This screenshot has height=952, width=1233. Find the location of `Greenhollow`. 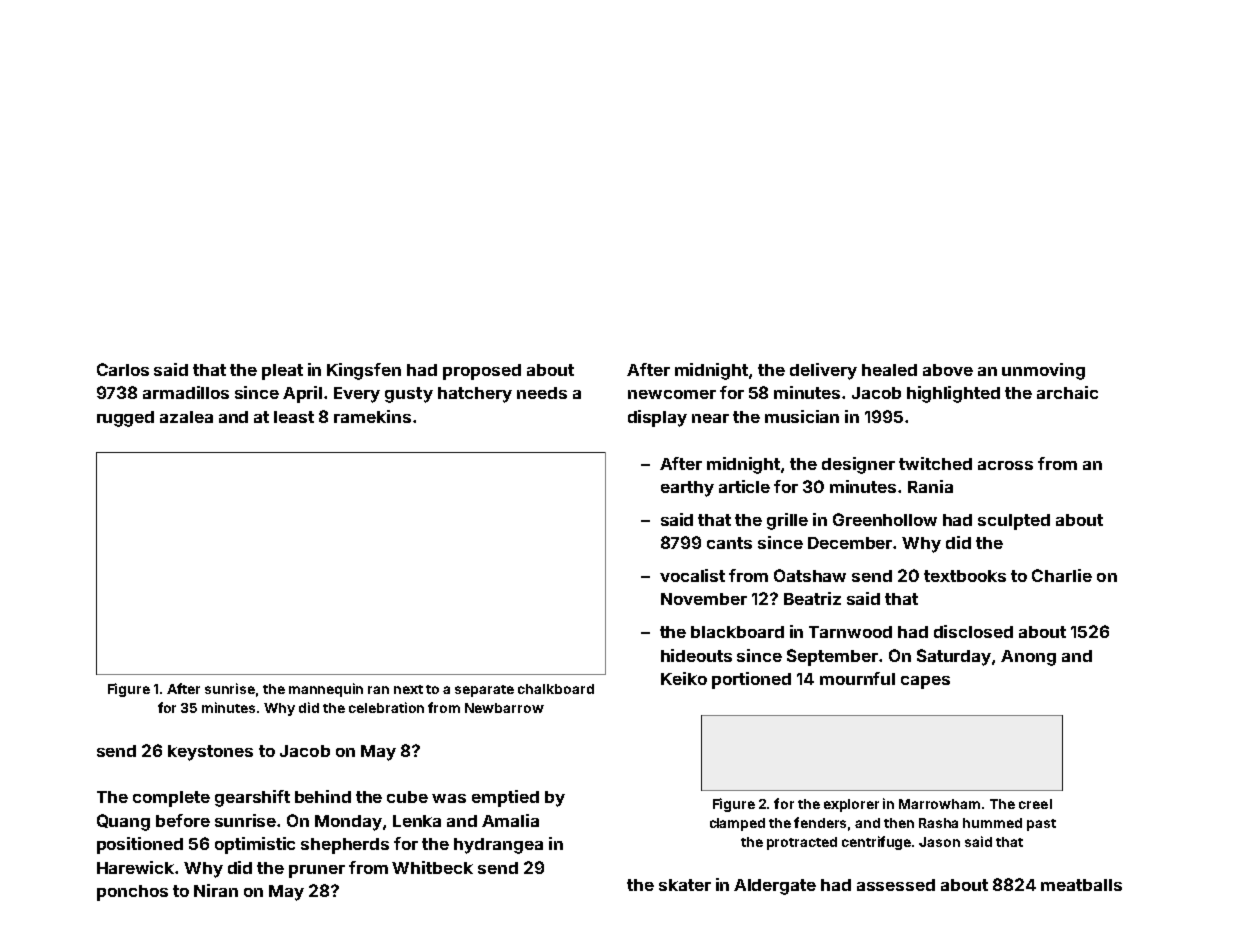

Greenhollow is located at coordinates (885, 519).
